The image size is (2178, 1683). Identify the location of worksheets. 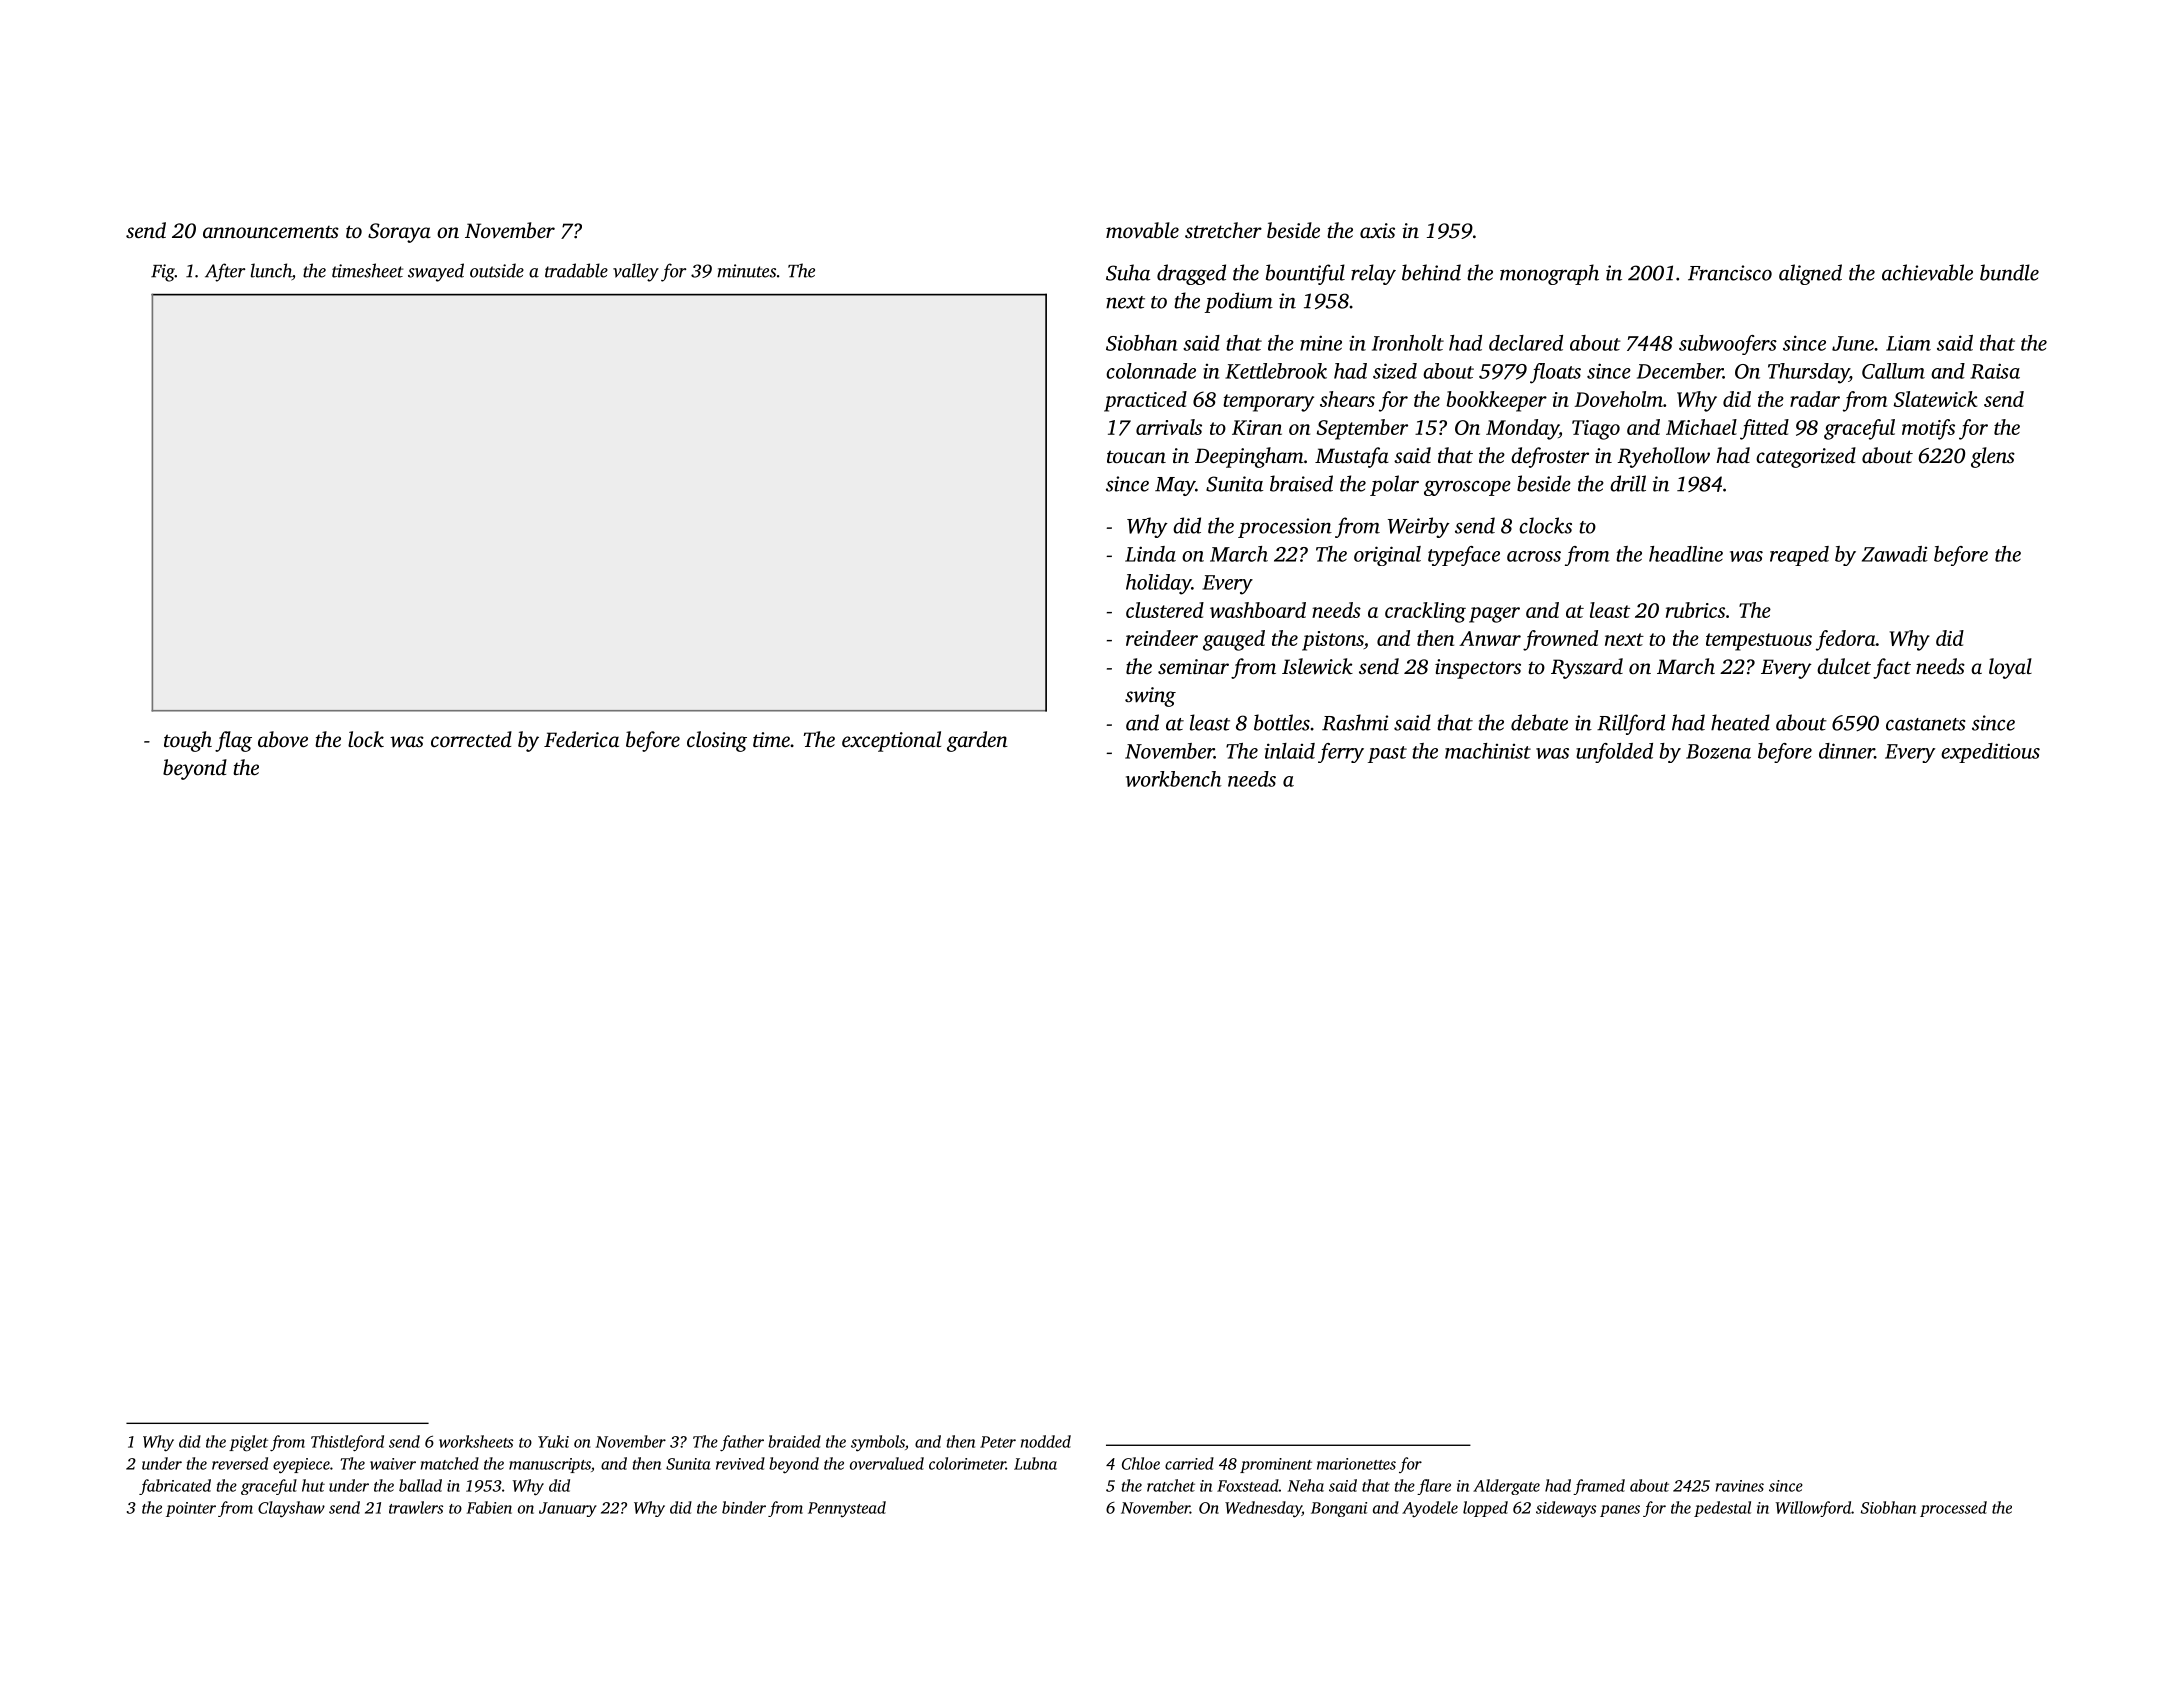
(476, 1441).
